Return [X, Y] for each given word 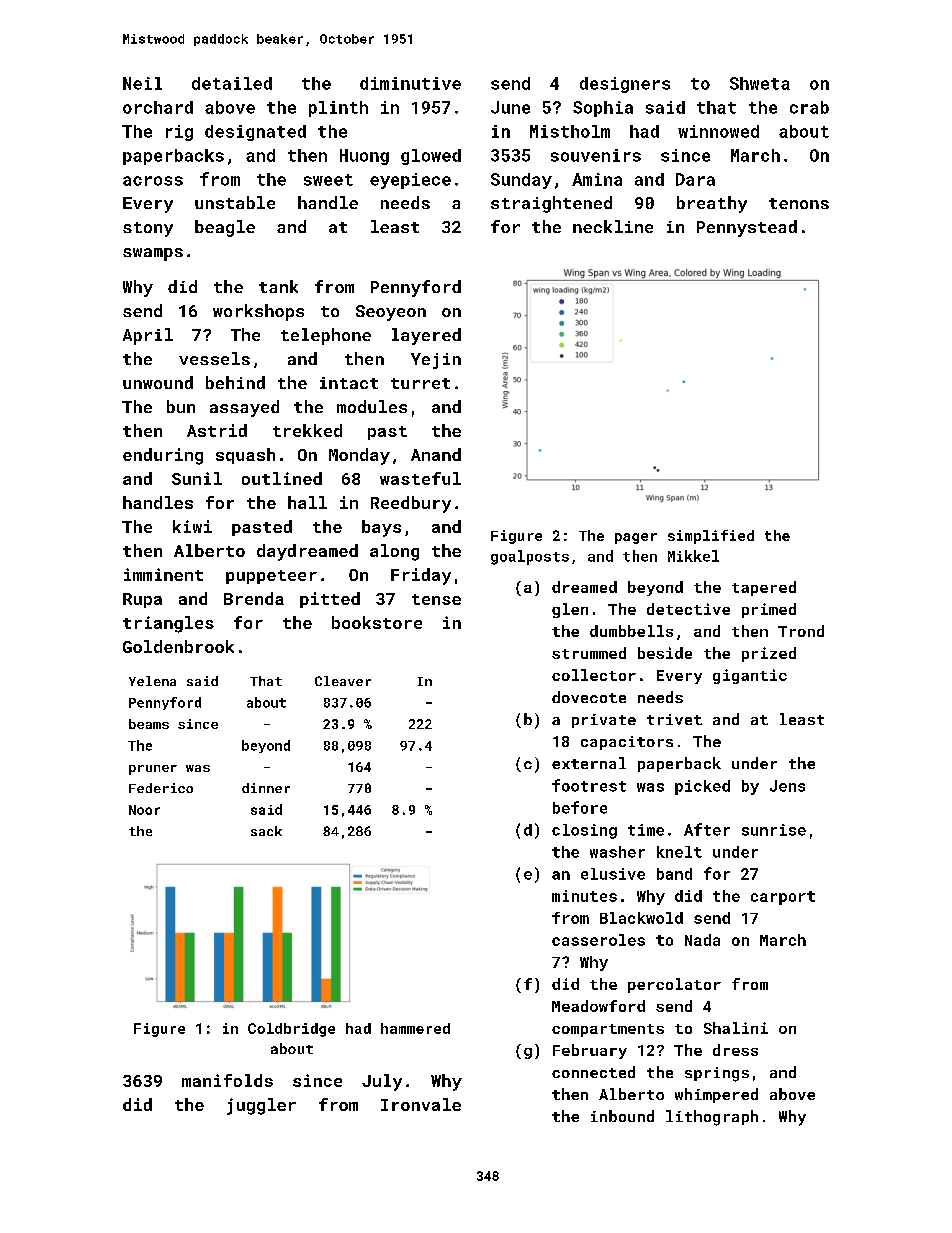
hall [307, 502]
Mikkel [693, 556]
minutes [584, 896]
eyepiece [410, 181]
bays [381, 528]
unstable [235, 202]
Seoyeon [391, 313]
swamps [153, 254]
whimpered [716, 1095]
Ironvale [421, 1104]
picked [702, 787]
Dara [695, 179]
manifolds [227, 1080]
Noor [144, 810]
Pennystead [747, 228]
